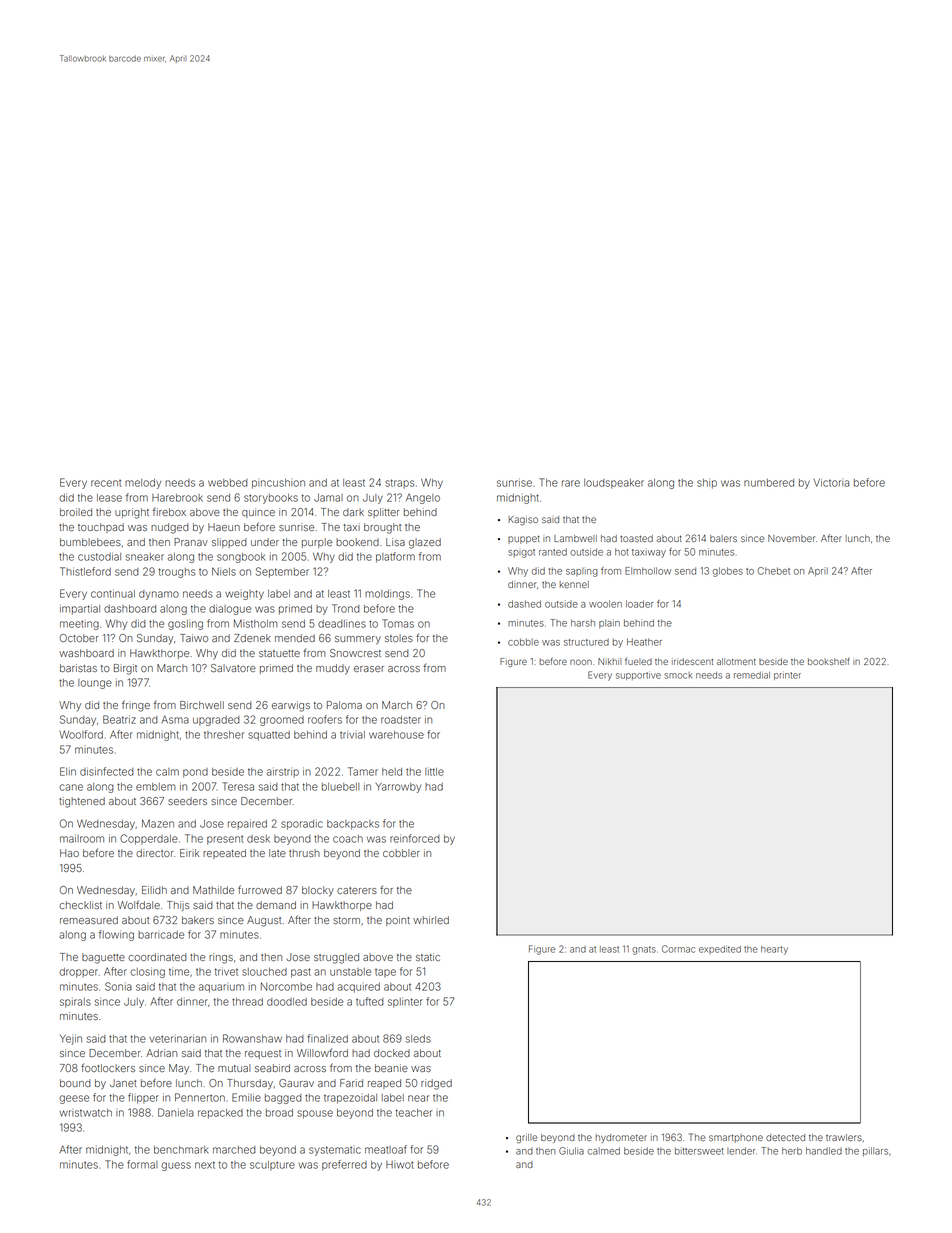 This page has width=952, height=1233. Describe the element at coordinates (353, 512) in the page. I see `dark` at that location.
